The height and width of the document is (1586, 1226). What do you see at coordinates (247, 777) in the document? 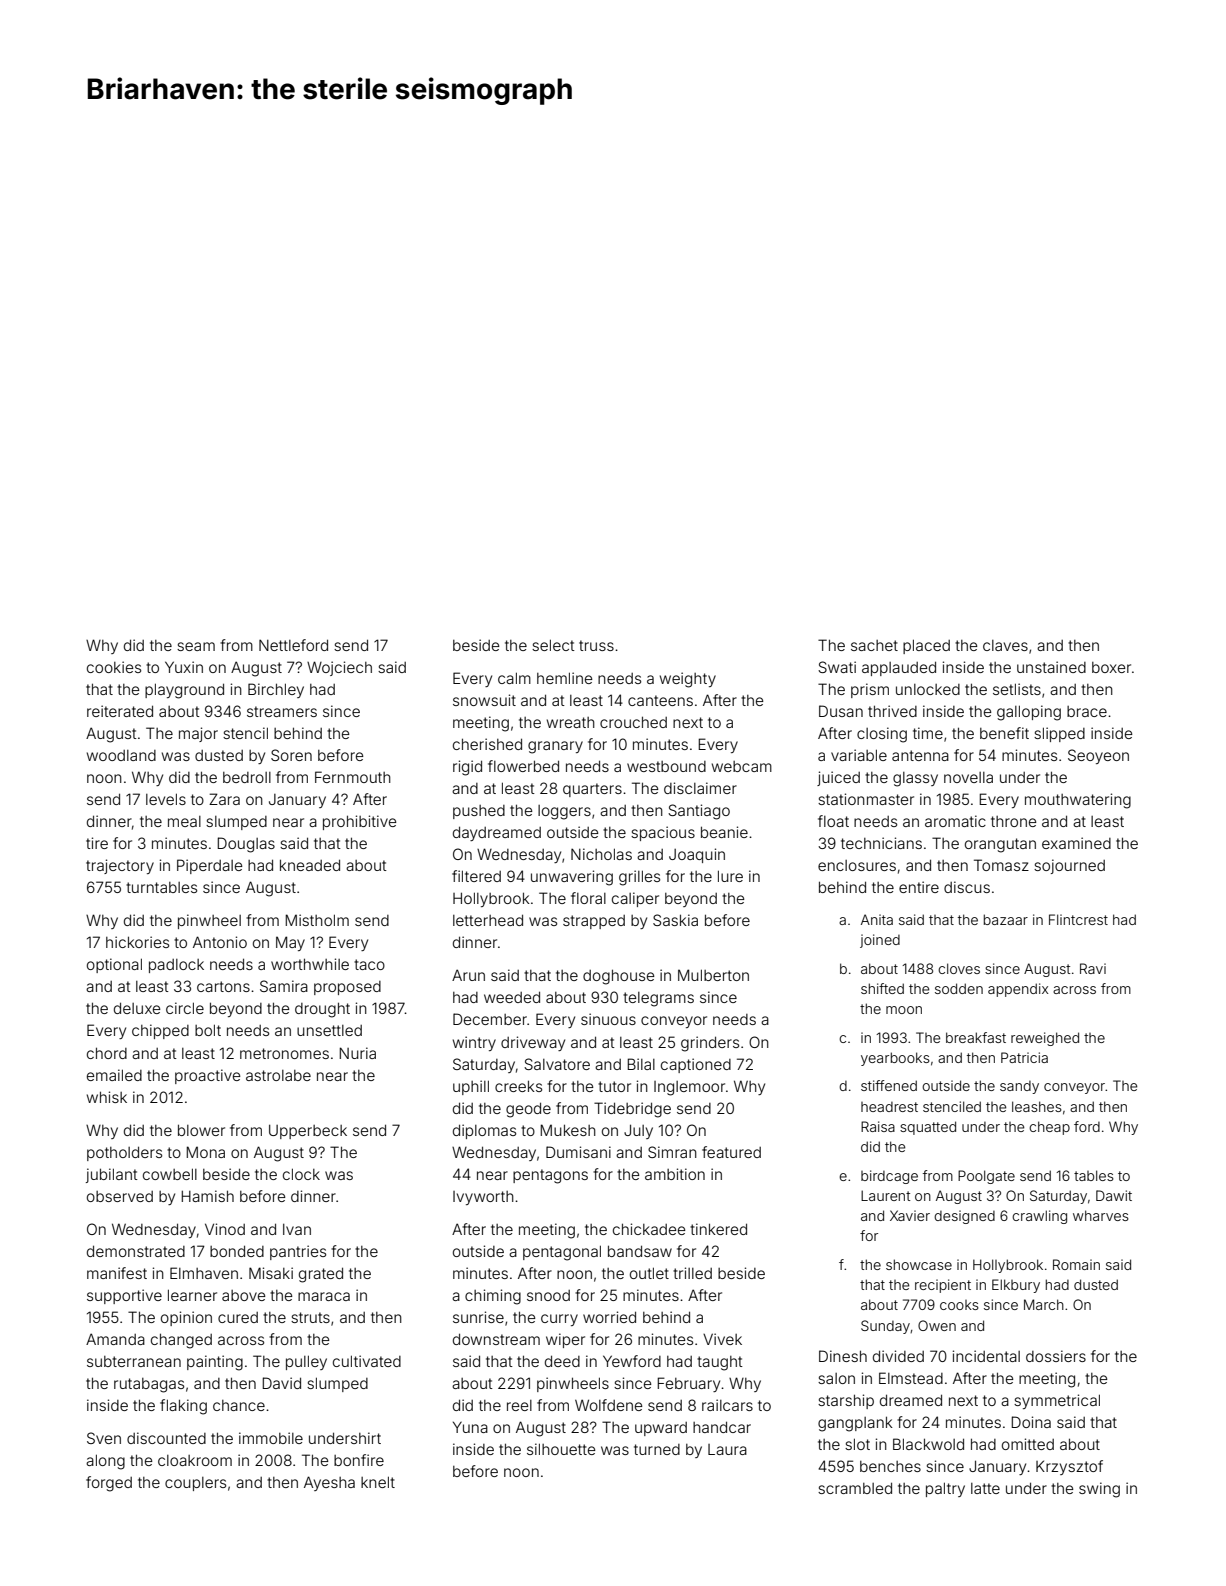
I see `bedroll` at bounding box center [247, 777].
